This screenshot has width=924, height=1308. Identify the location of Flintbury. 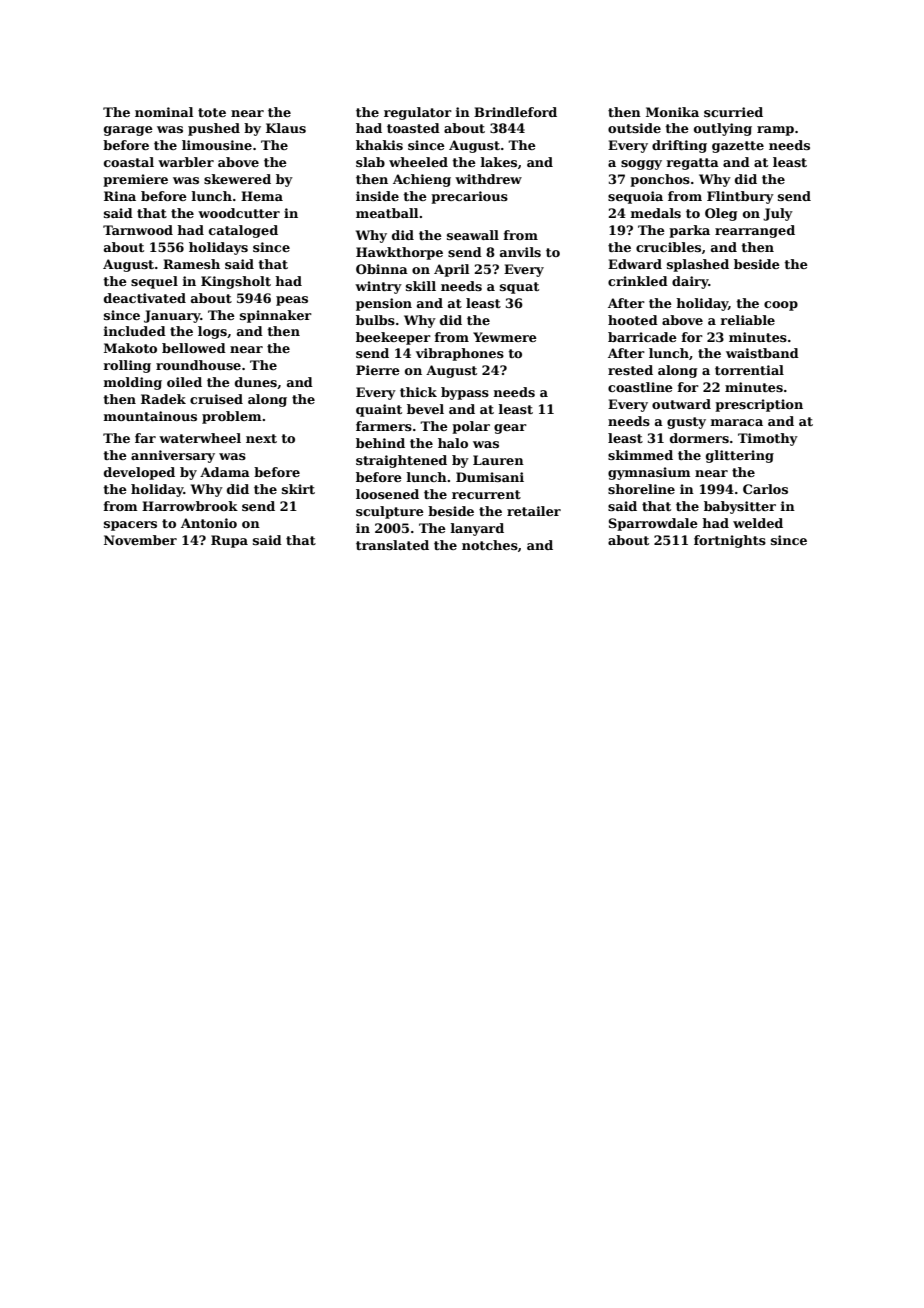
(740, 197).
